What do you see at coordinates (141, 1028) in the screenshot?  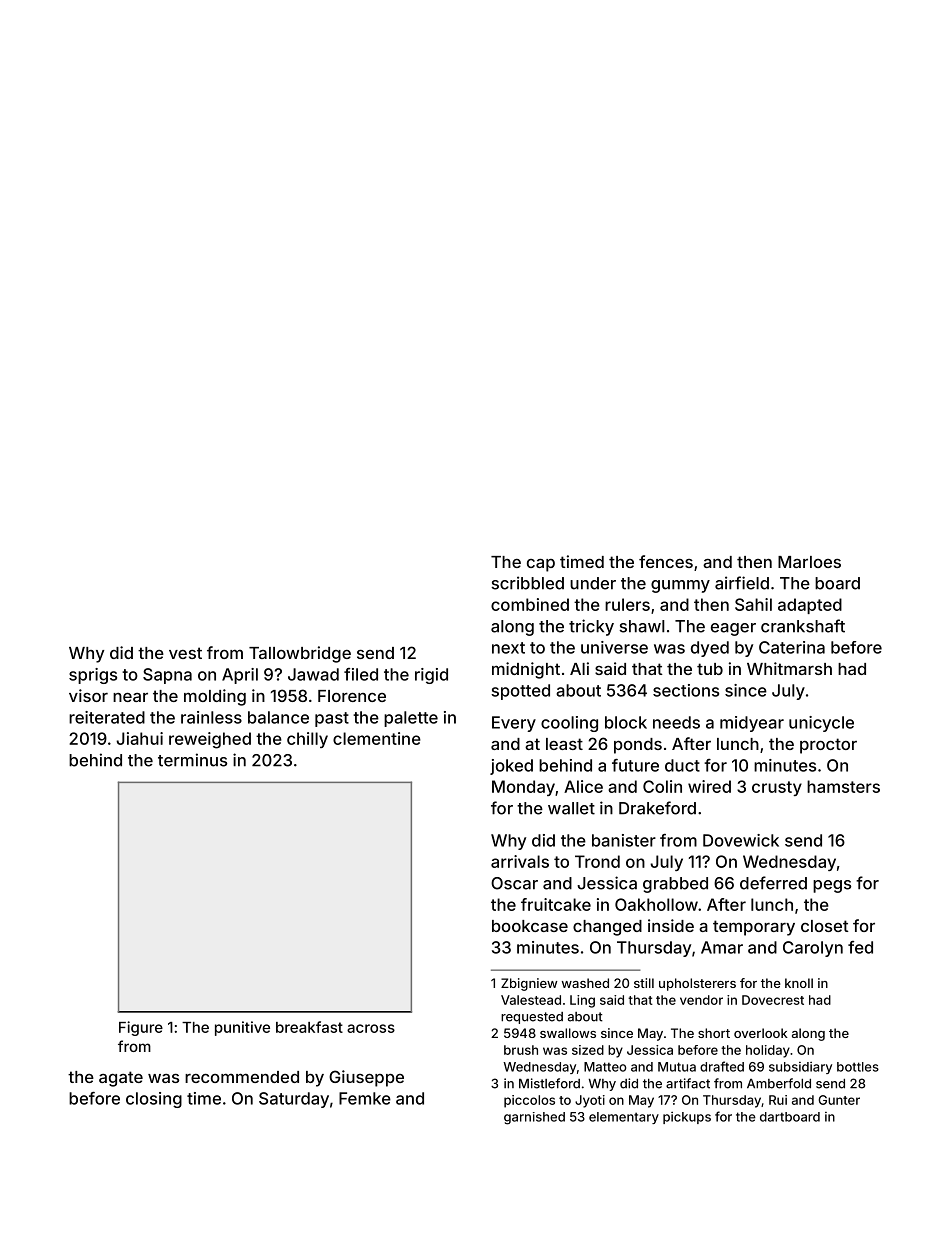 I see `Figure` at bounding box center [141, 1028].
